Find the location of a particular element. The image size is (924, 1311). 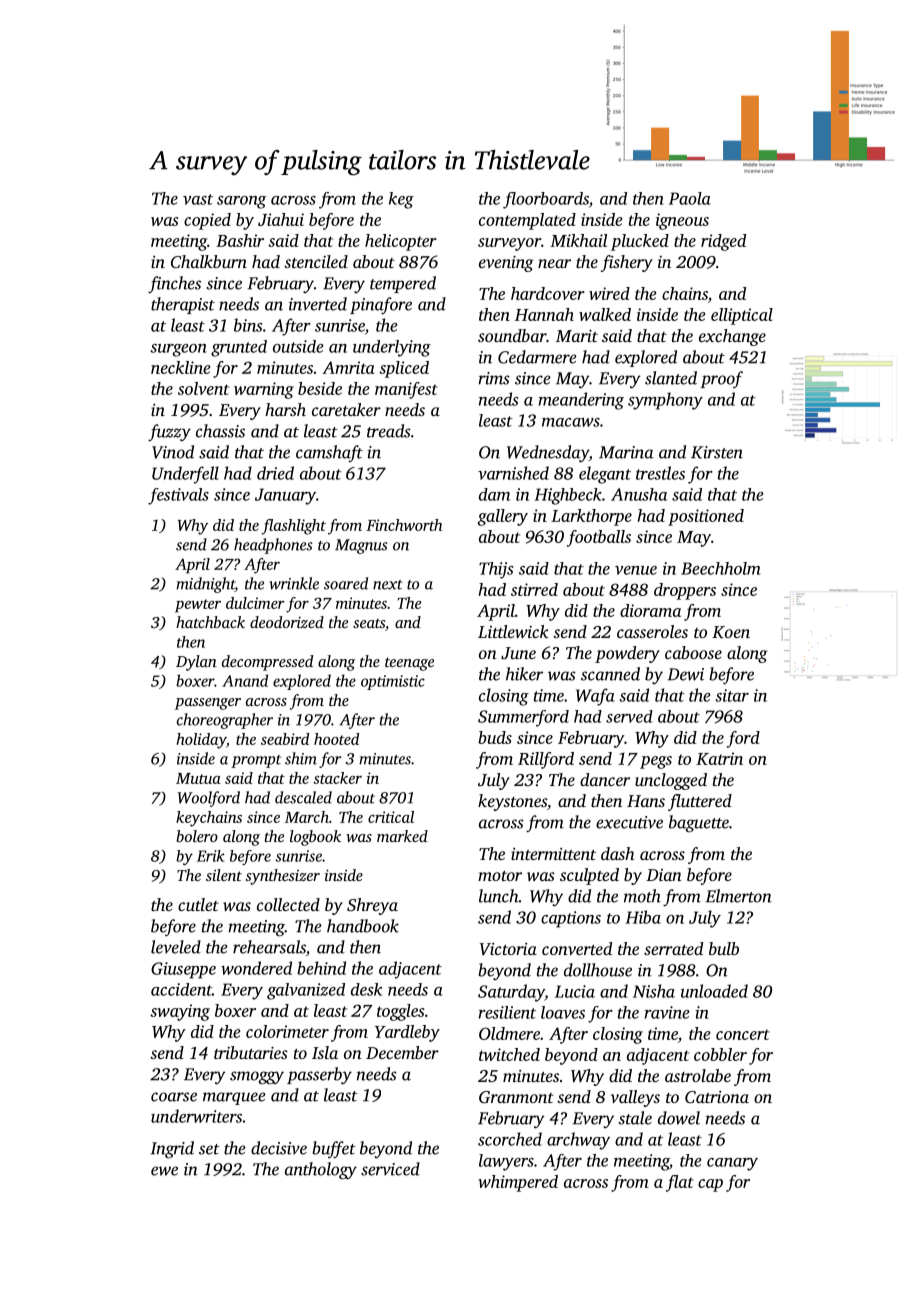

Paola is located at coordinates (690, 198).
